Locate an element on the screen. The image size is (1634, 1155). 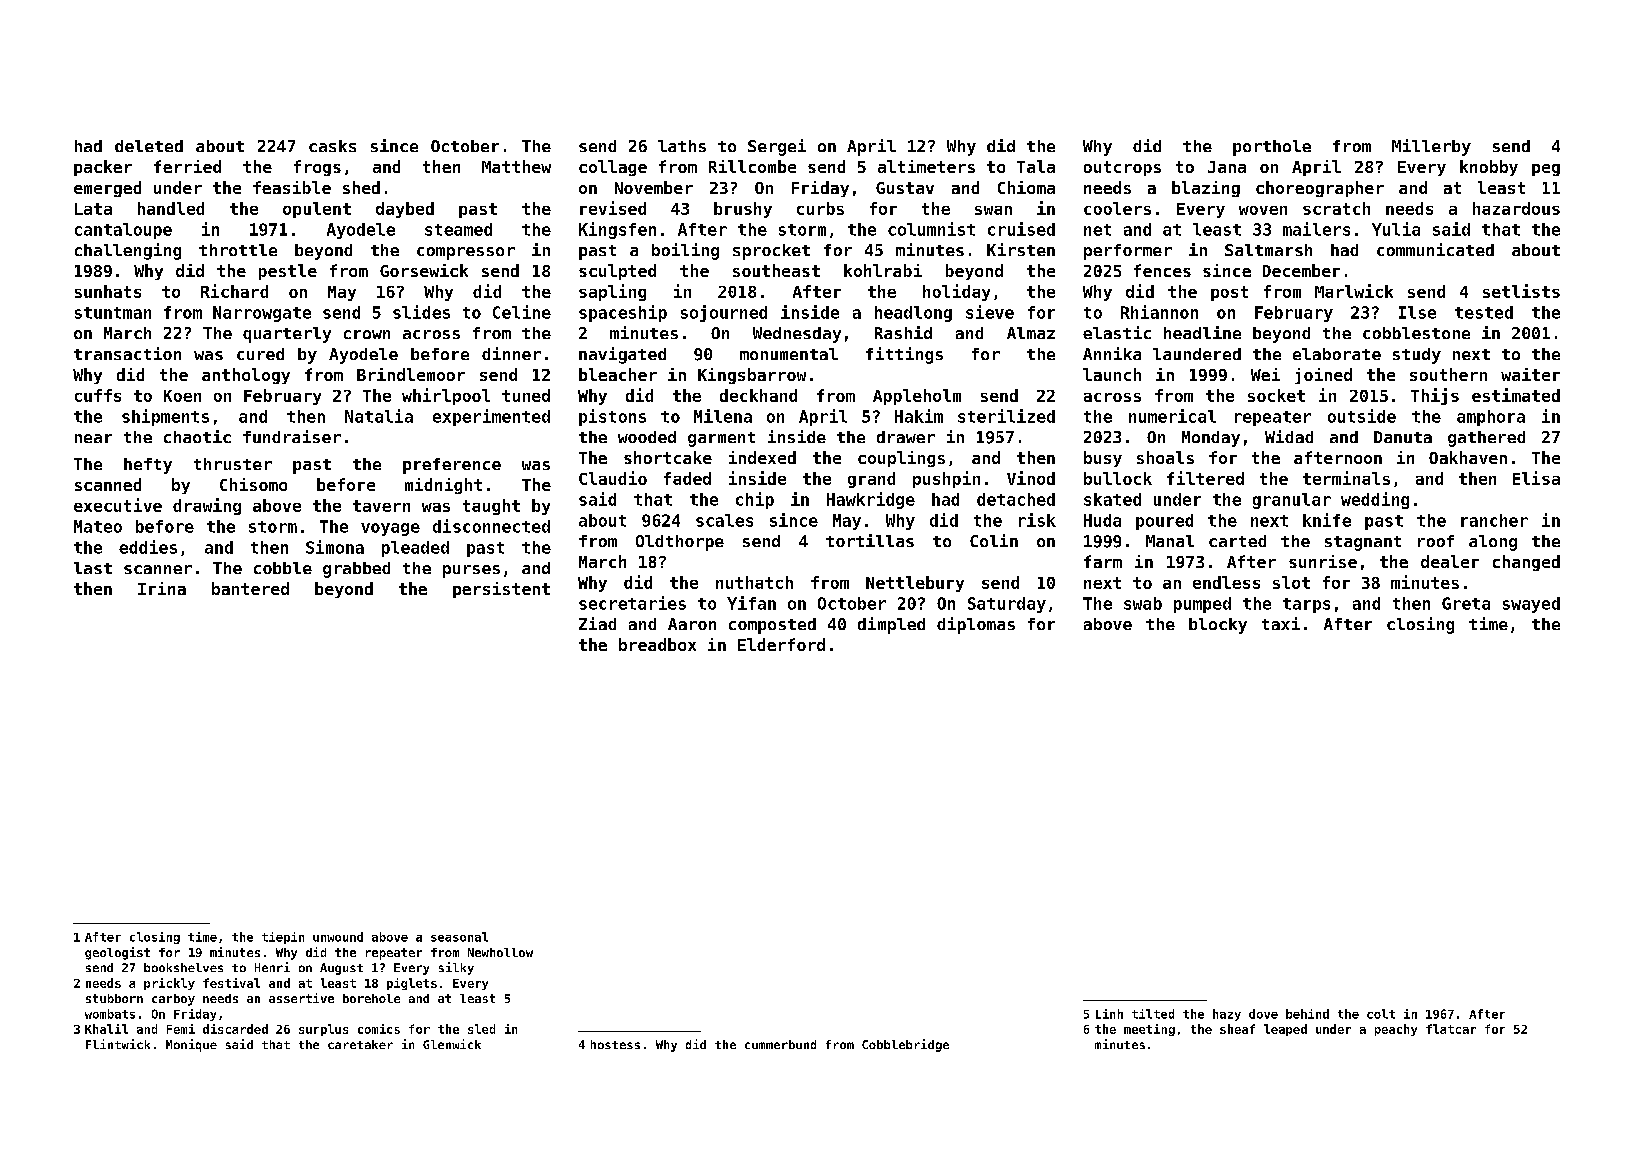
swan is located at coordinates (993, 210).
